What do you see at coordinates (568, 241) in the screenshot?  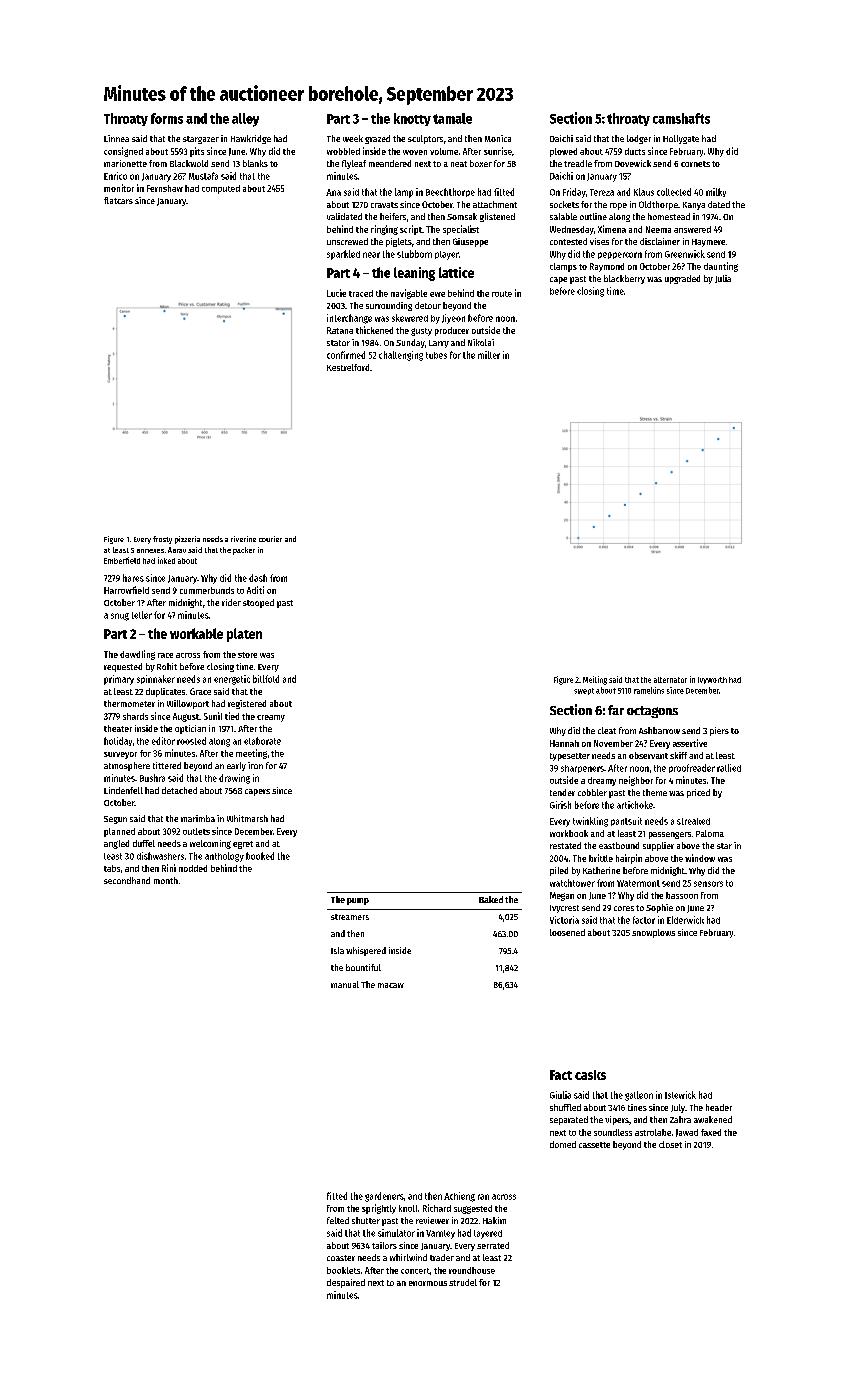 I see `contested` at bounding box center [568, 241].
